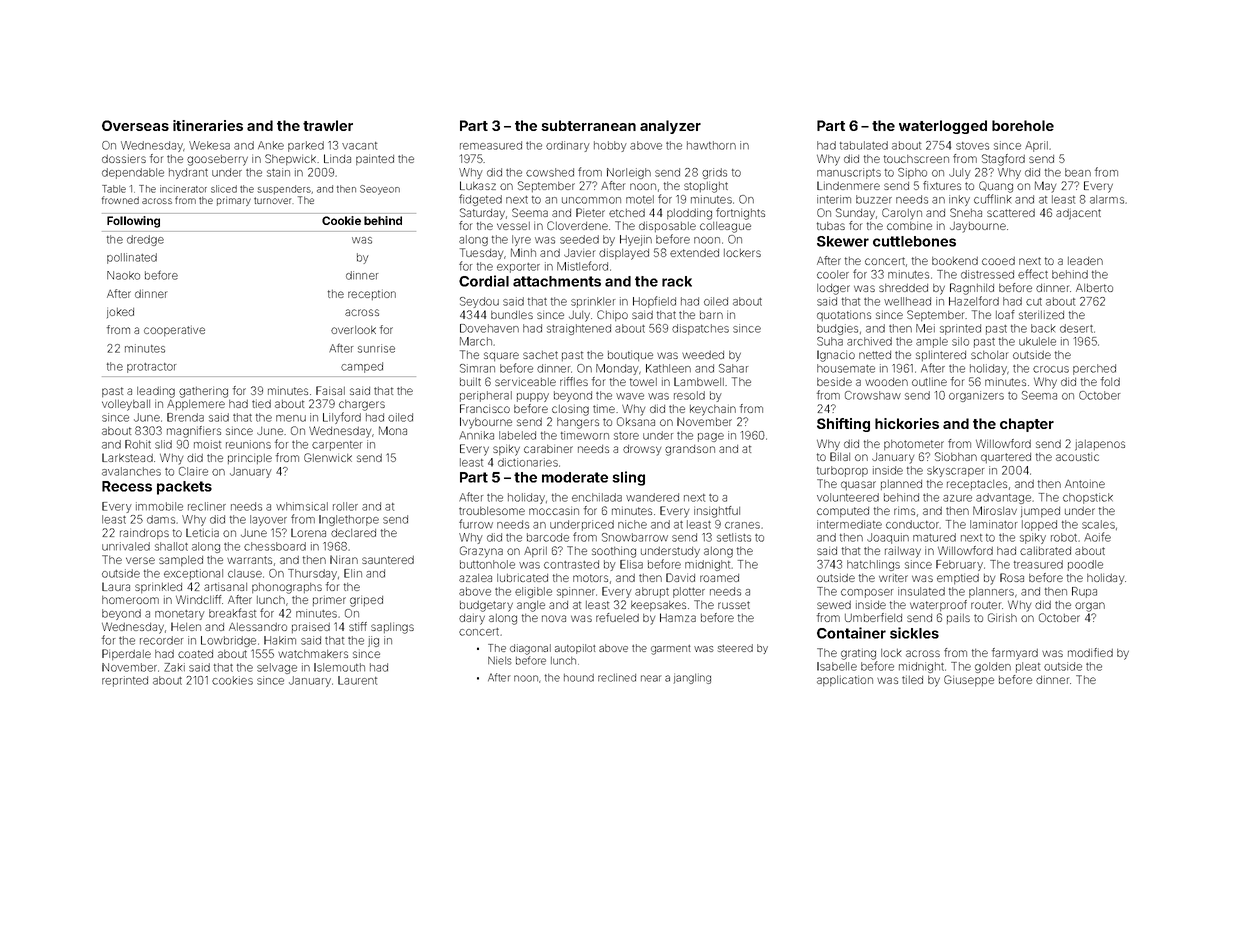 This screenshot has width=1233, height=952. Describe the element at coordinates (1041, 314) in the screenshot. I see `sterilized` at that location.
